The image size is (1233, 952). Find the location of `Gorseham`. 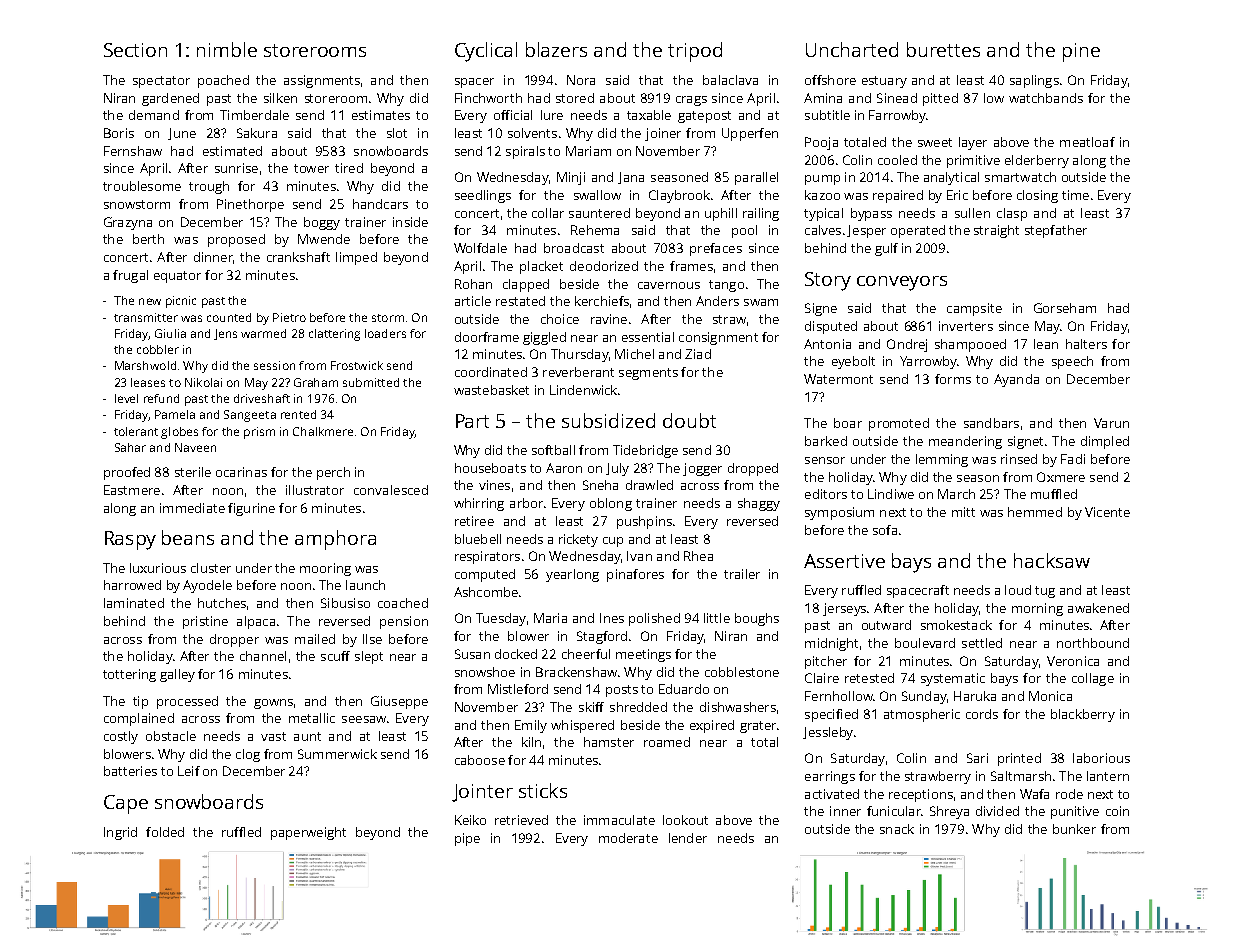

Gorseham is located at coordinates (1065, 308).
